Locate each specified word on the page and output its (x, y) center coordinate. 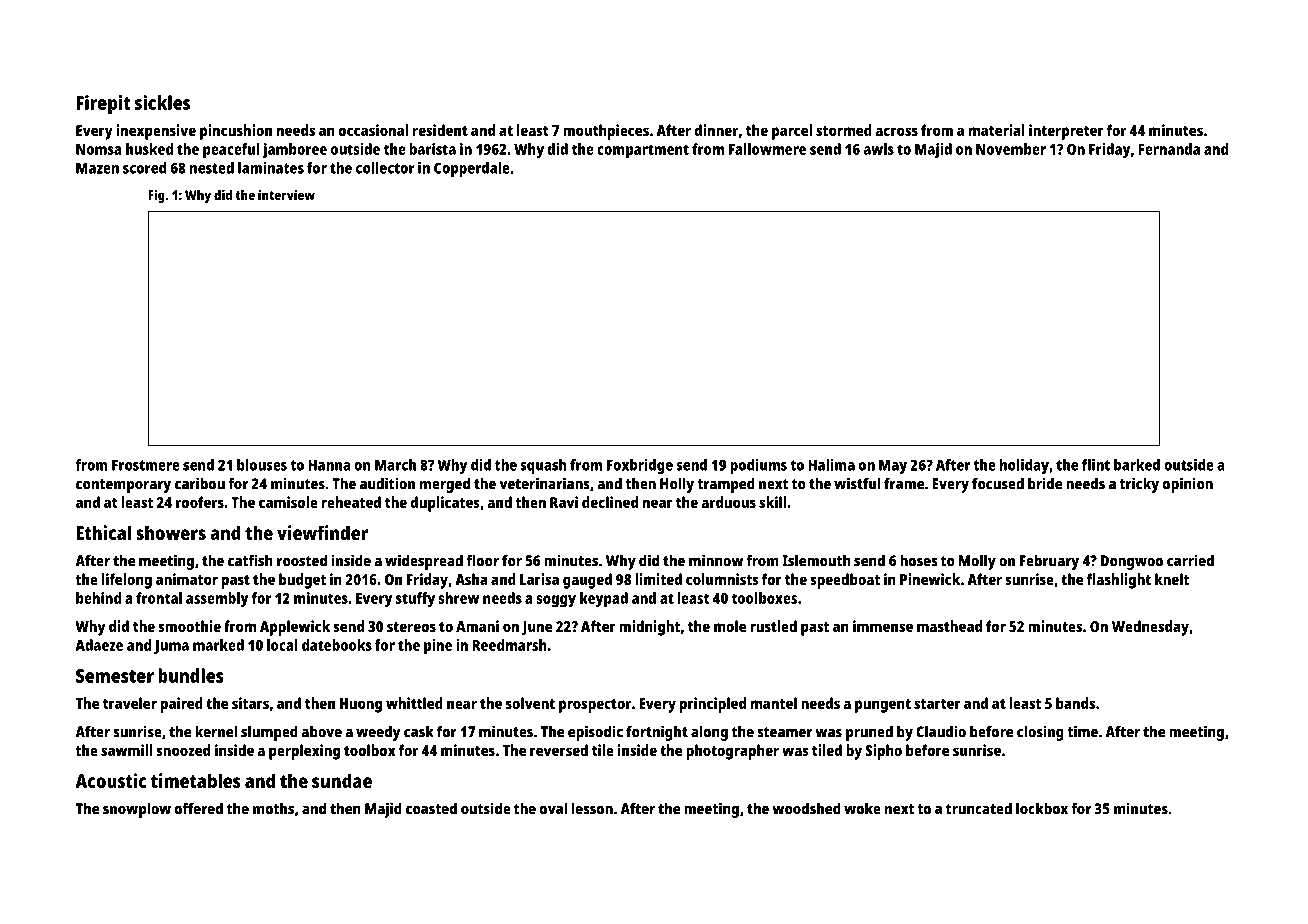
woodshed (806, 808)
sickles (162, 102)
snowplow (137, 810)
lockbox (1042, 808)
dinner (716, 130)
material (997, 130)
